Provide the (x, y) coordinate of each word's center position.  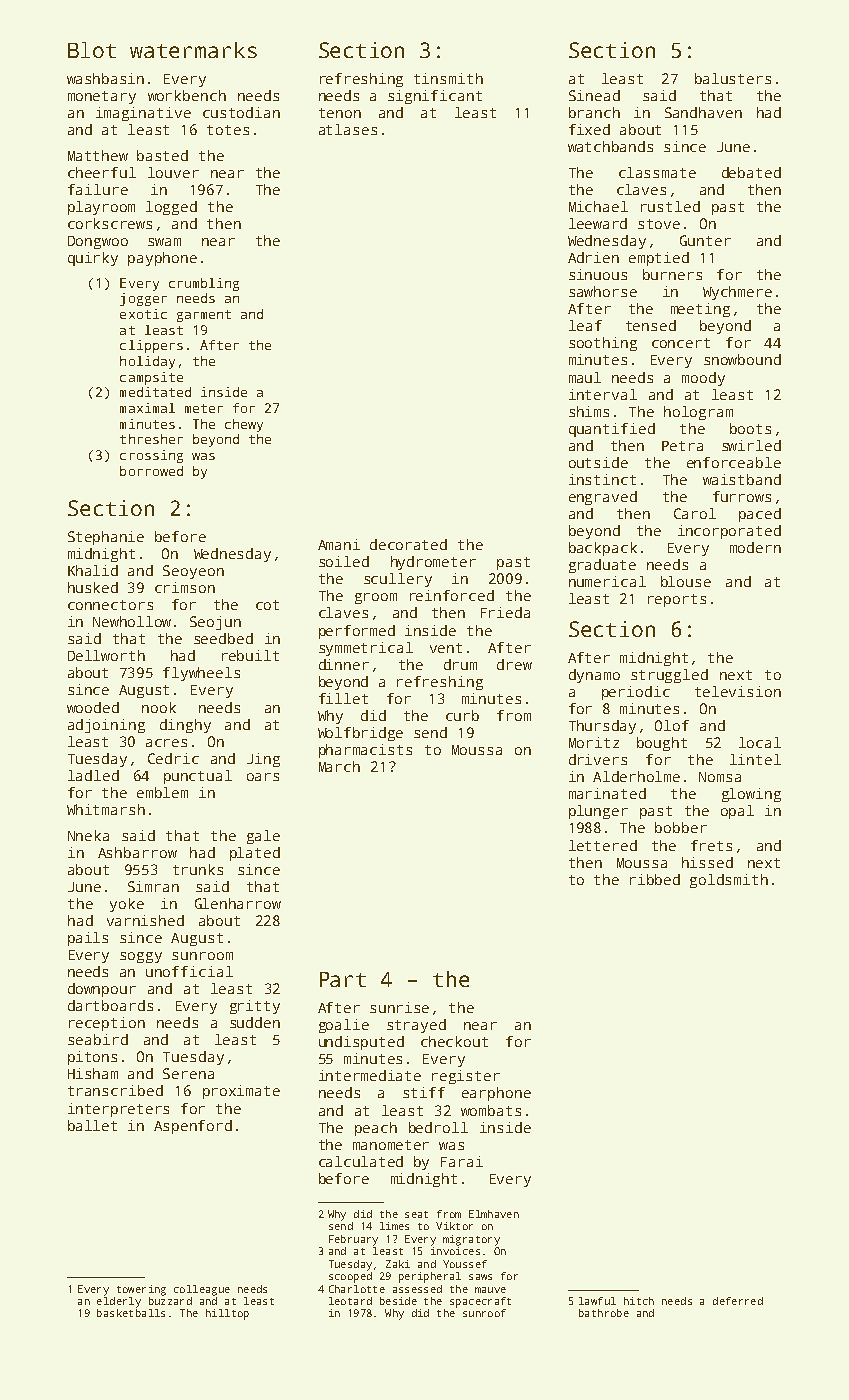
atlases (348, 129)
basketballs (131, 1313)
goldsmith (729, 881)
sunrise (399, 1007)
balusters (733, 78)
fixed (589, 129)
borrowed (151, 471)
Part (343, 979)
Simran (153, 886)
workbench (187, 95)
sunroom (202, 956)
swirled (751, 445)
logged (171, 208)
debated (751, 172)
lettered (603, 845)
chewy (244, 425)
